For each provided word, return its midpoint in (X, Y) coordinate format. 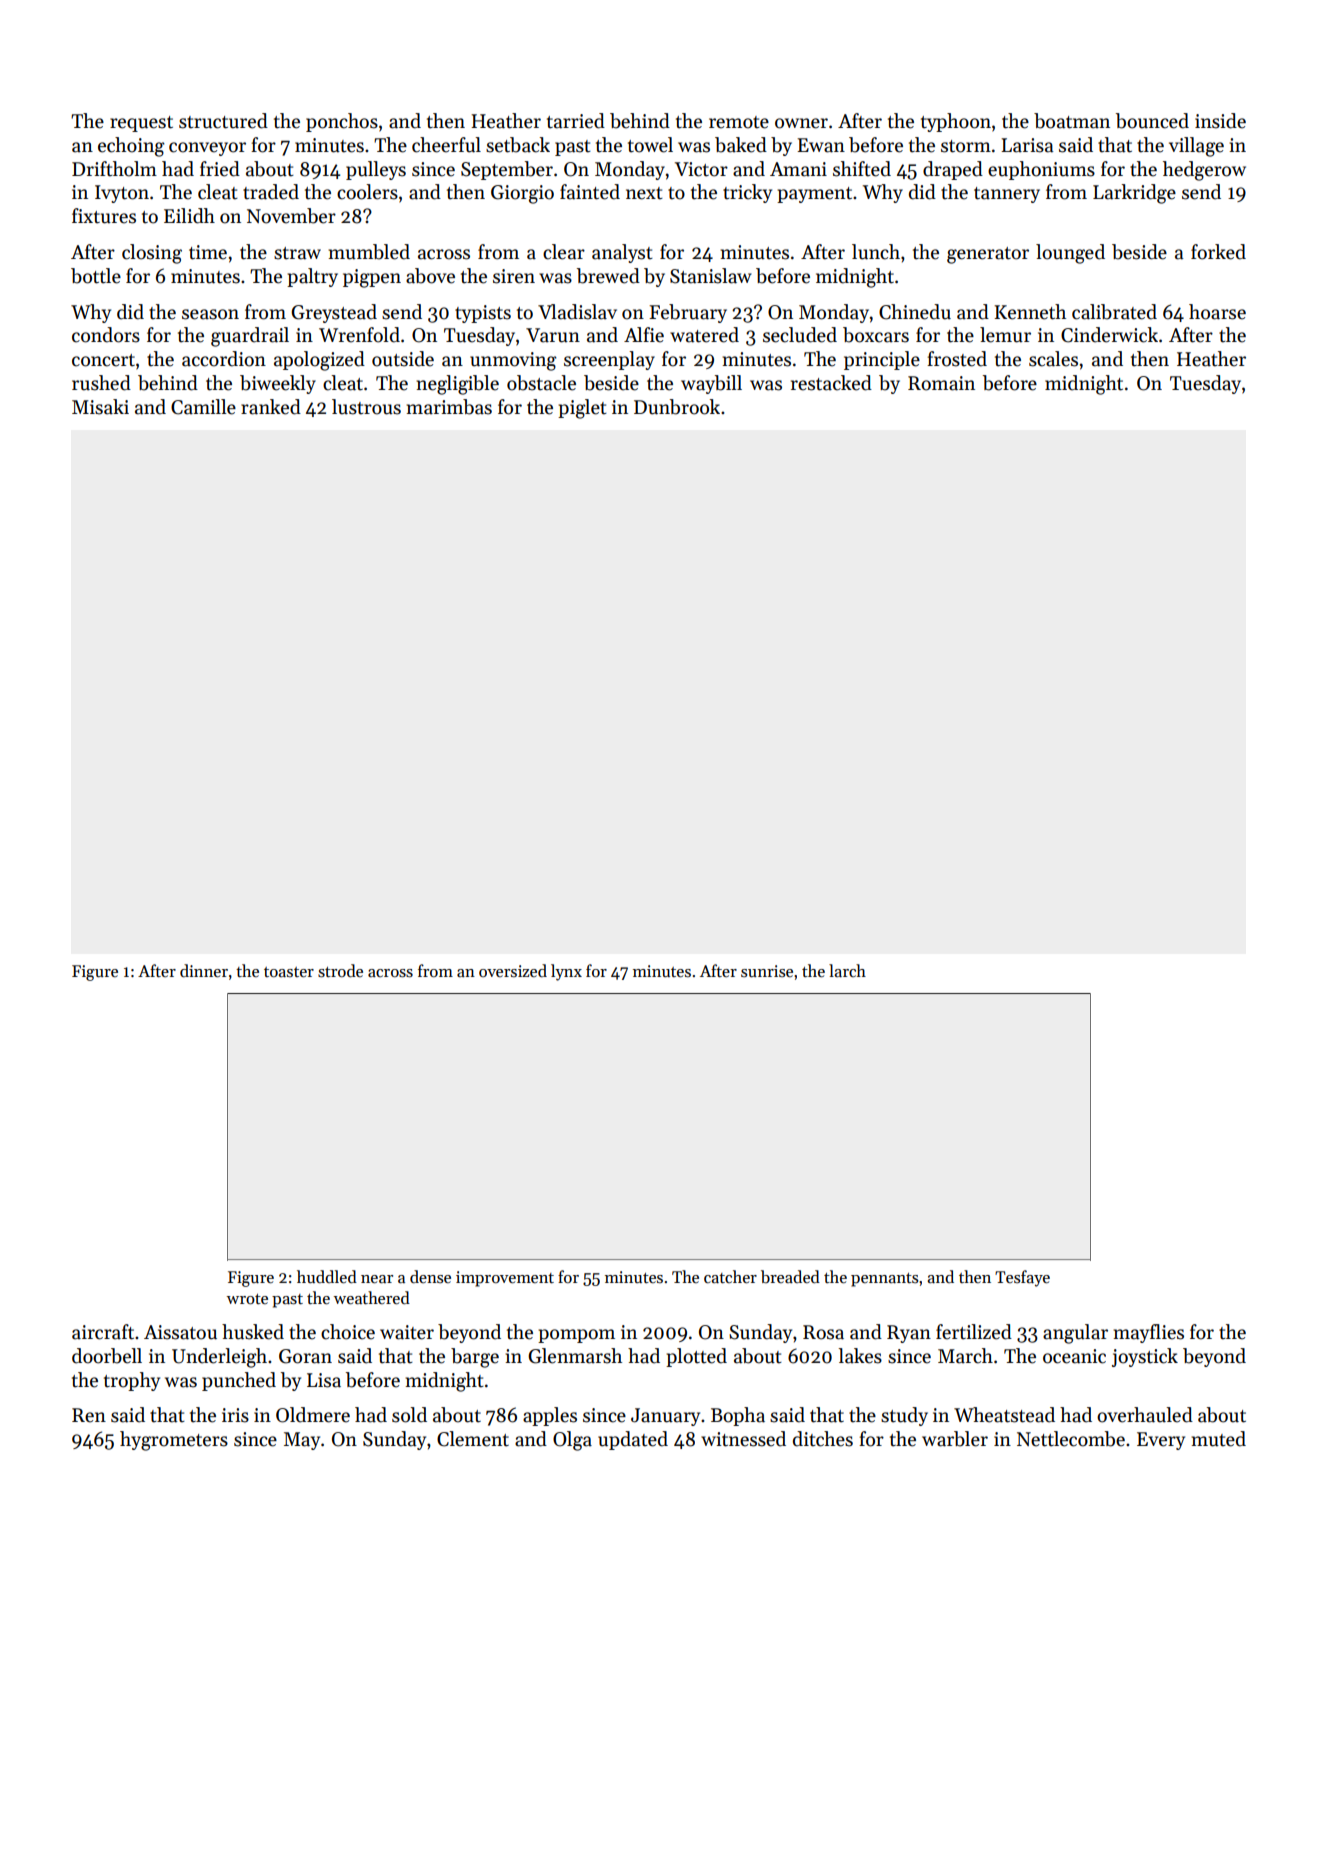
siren (514, 276)
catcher (730, 1276)
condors (106, 335)
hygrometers (174, 1441)
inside (1220, 121)
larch (847, 970)
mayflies (1149, 1333)
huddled (327, 1276)
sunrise (767, 971)
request (141, 124)
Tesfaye (1022, 1278)
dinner (204, 970)
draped (953, 170)
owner (801, 123)
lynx (566, 972)
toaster (289, 972)
